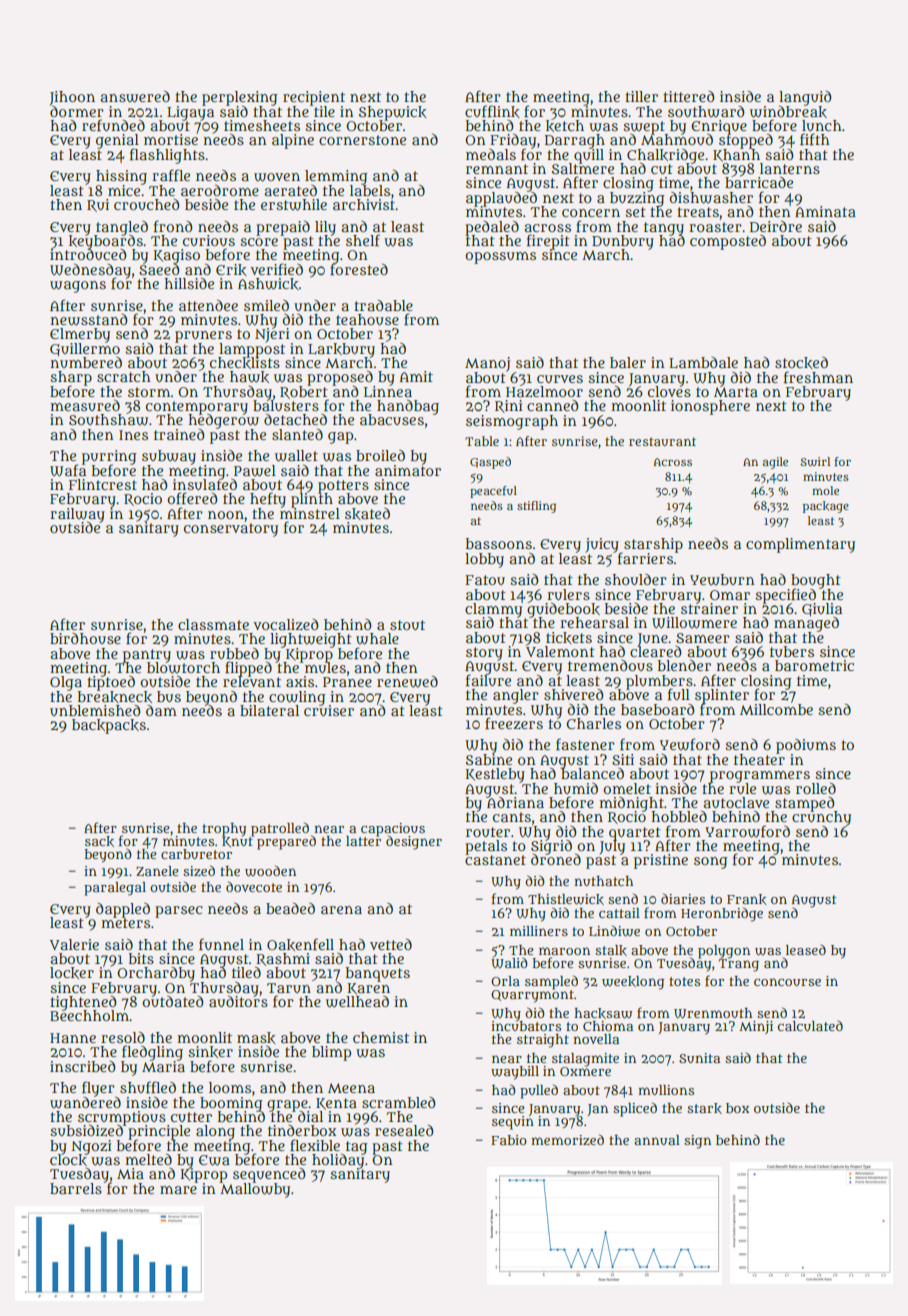 This screenshot has width=908, height=1316. I want to click on hedgerow, so click(224, 421).
